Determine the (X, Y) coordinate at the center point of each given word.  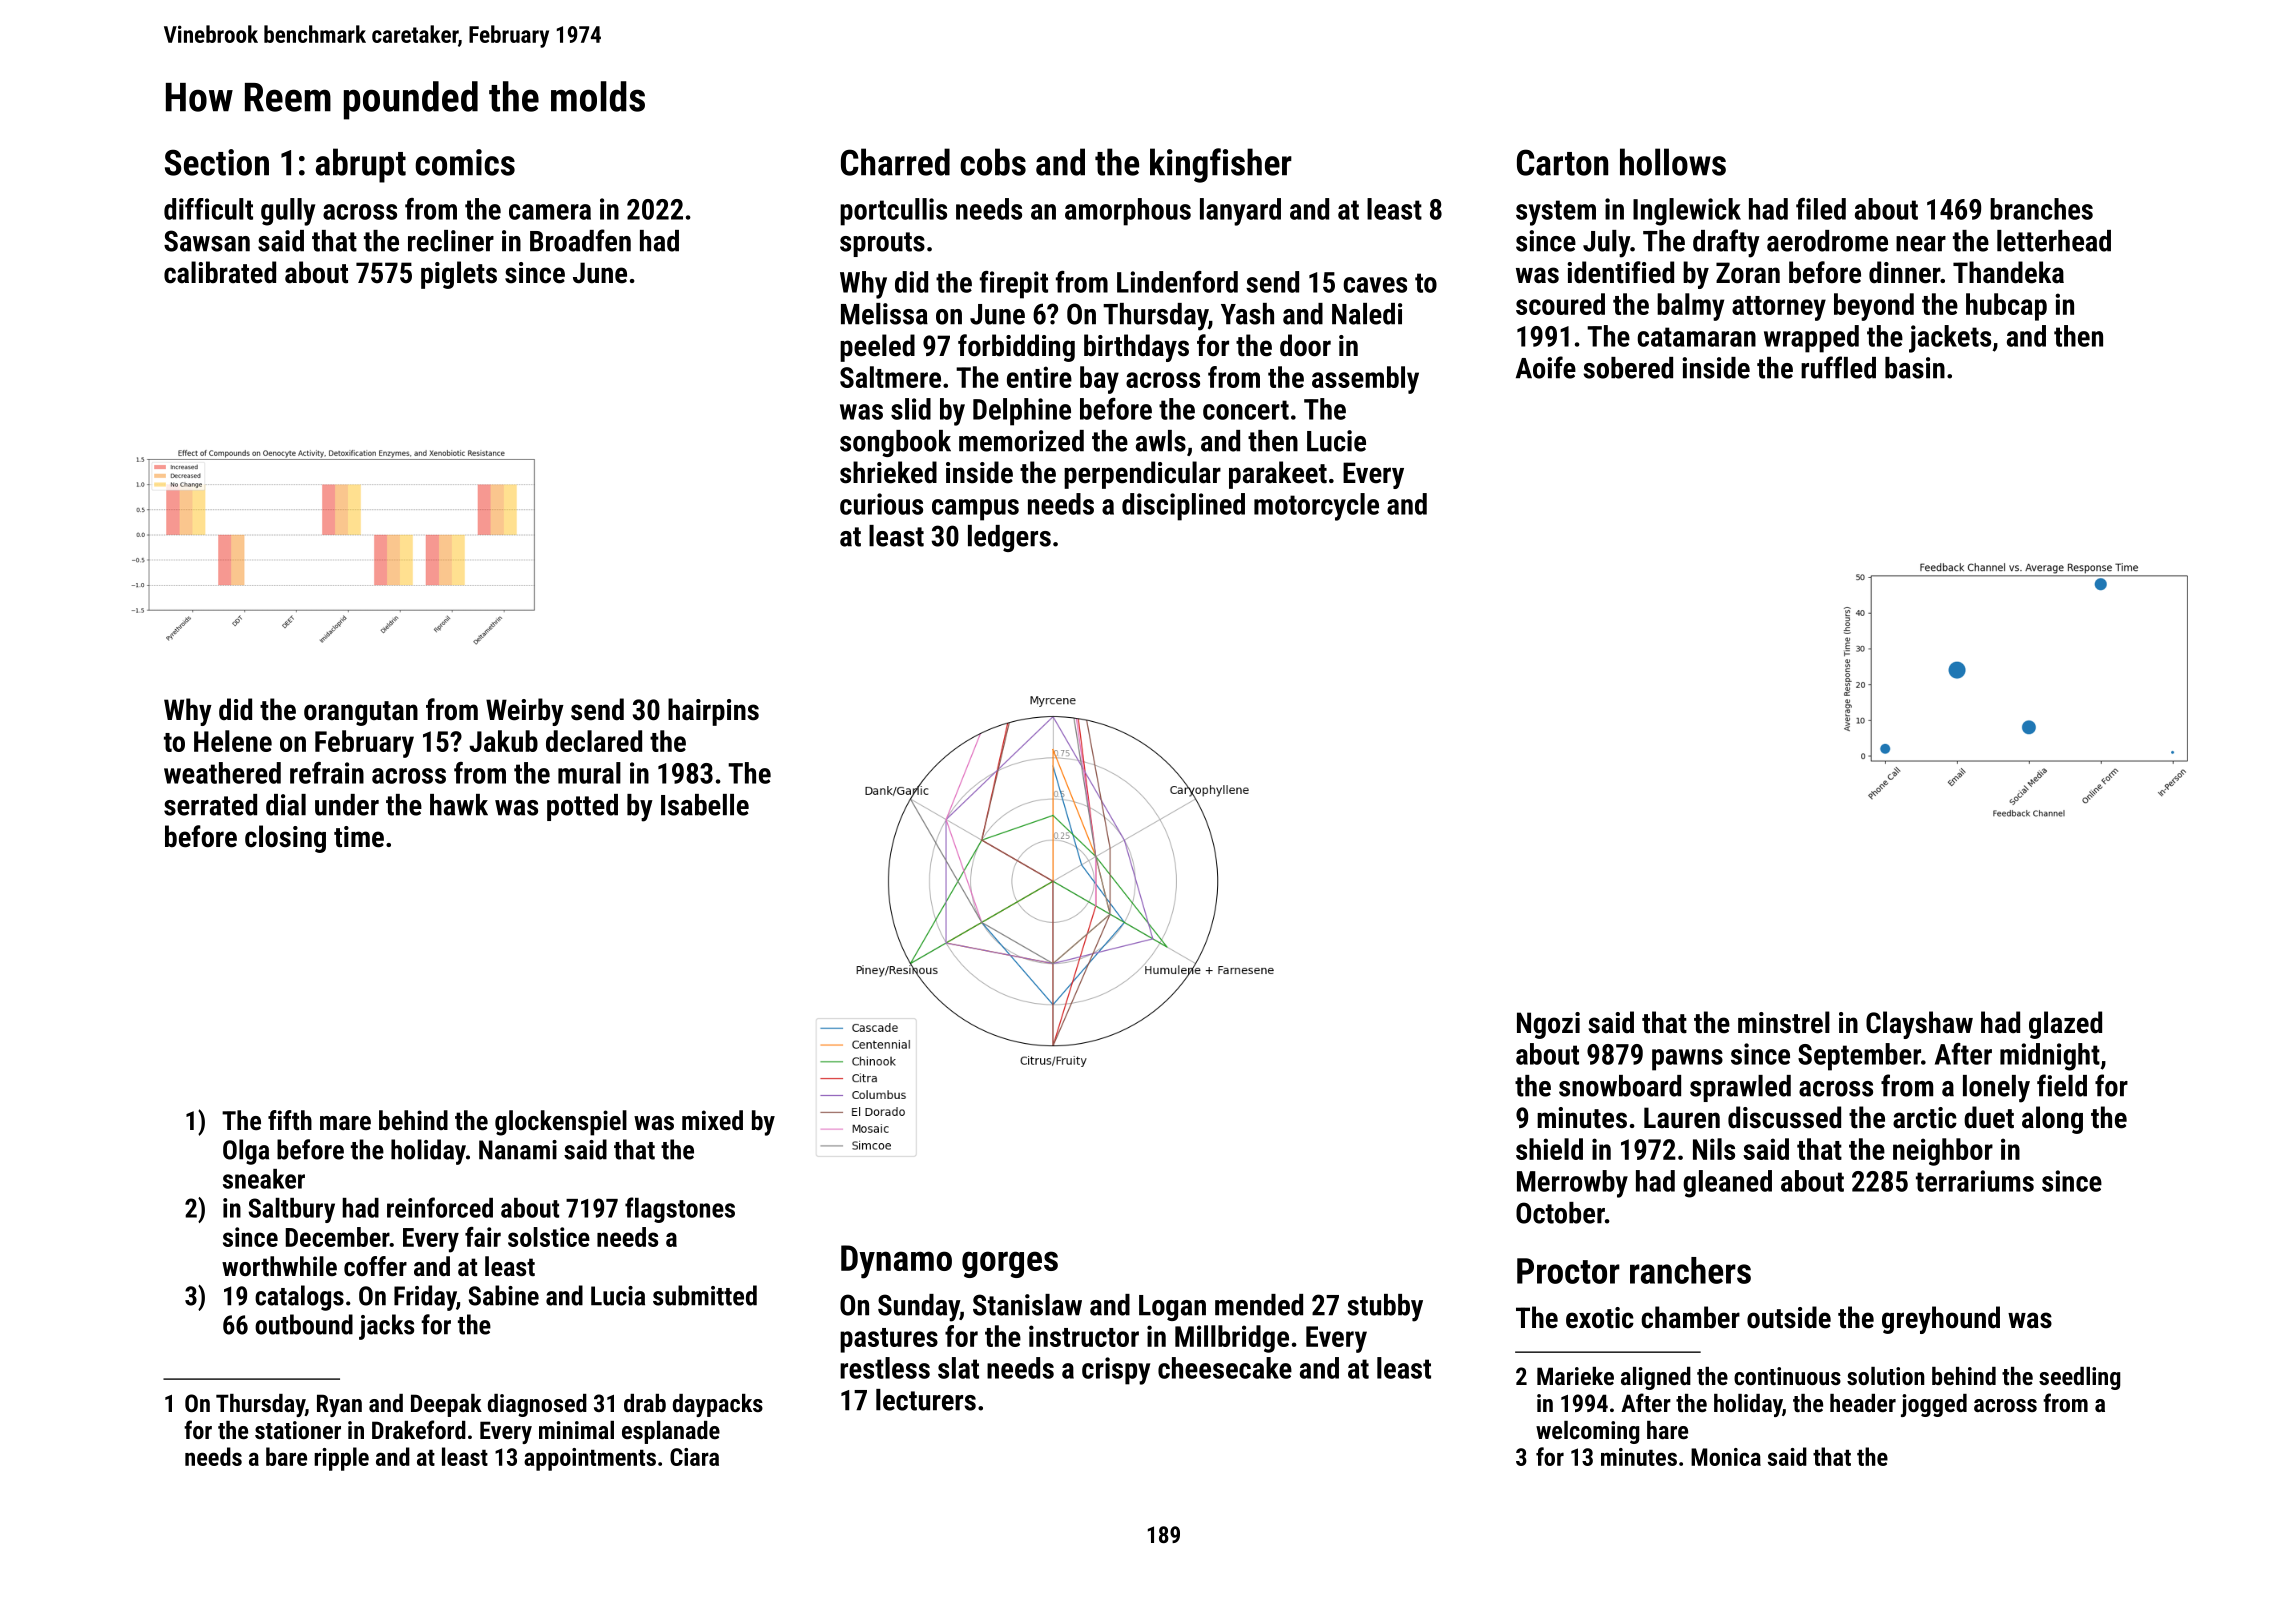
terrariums (1975, 1181)
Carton (1562, 162)
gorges (1010, 1264)
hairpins (713, 712)
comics (465, 162)
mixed (712, 1120)
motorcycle (1316, 507)
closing (285, 839)
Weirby (525, 712)
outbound (304, 1324)
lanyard (1240, 212)
